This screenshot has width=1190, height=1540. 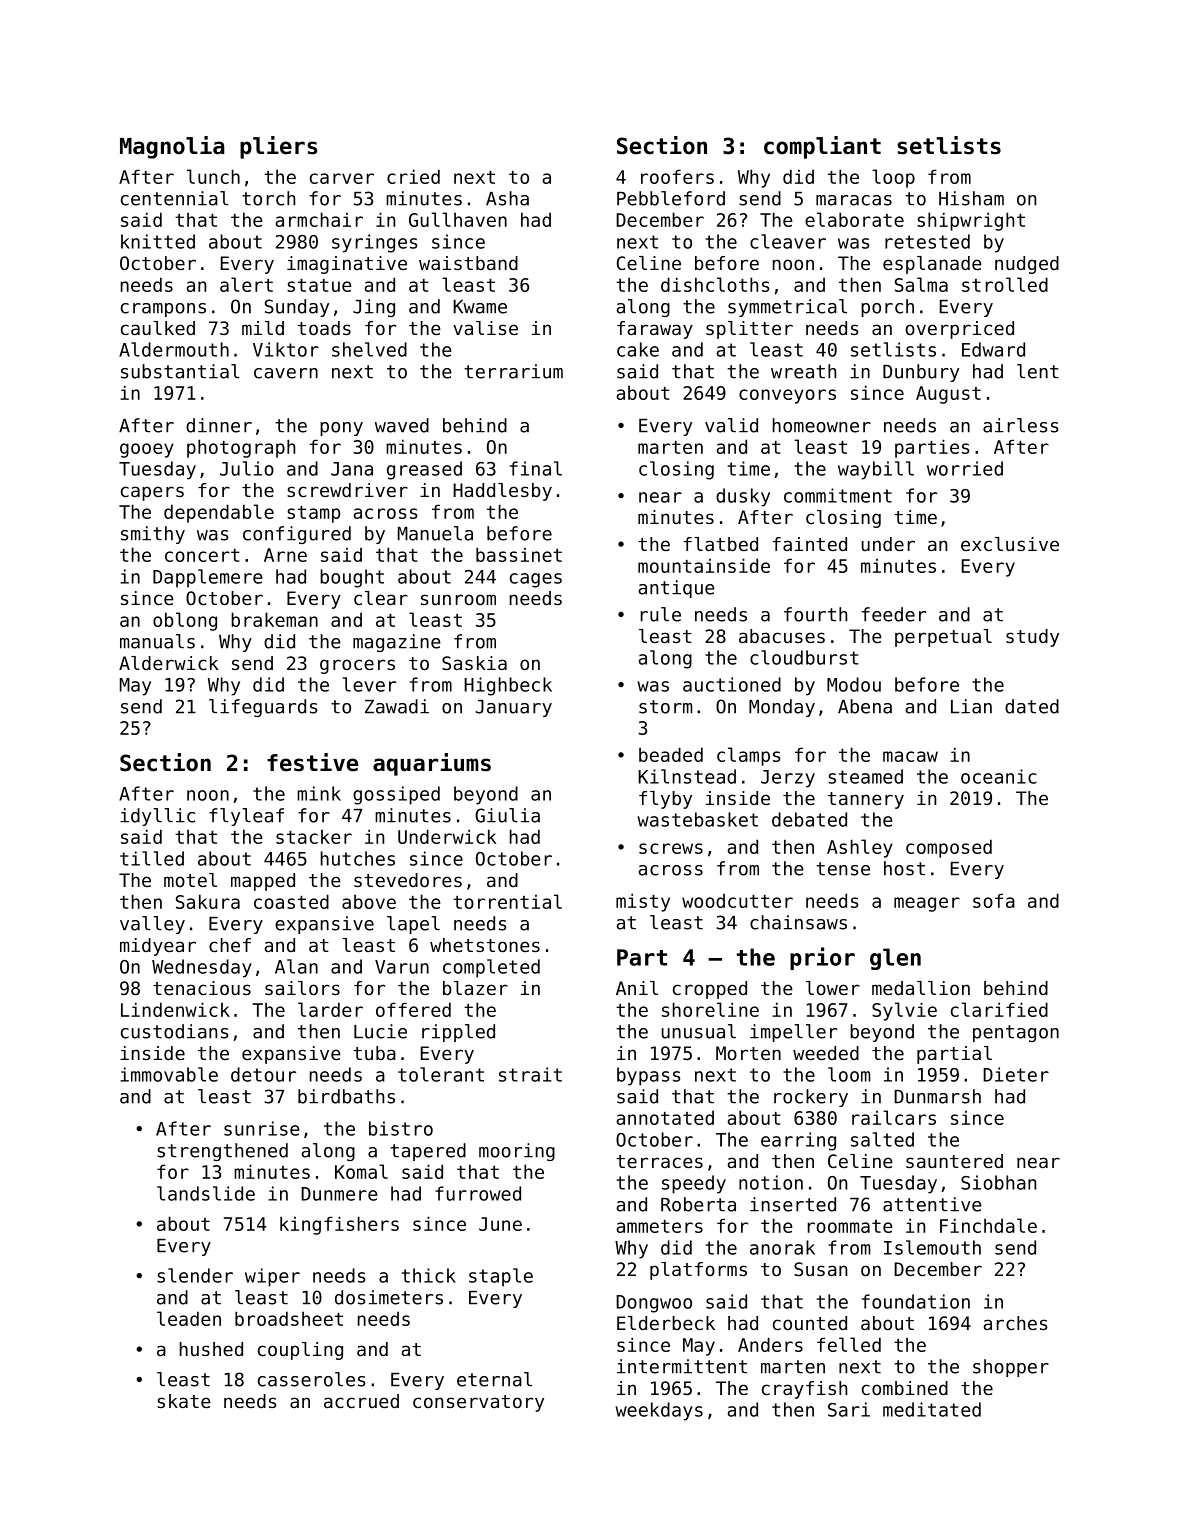 I want to click on bypass, so click(x=648, y=1076).
